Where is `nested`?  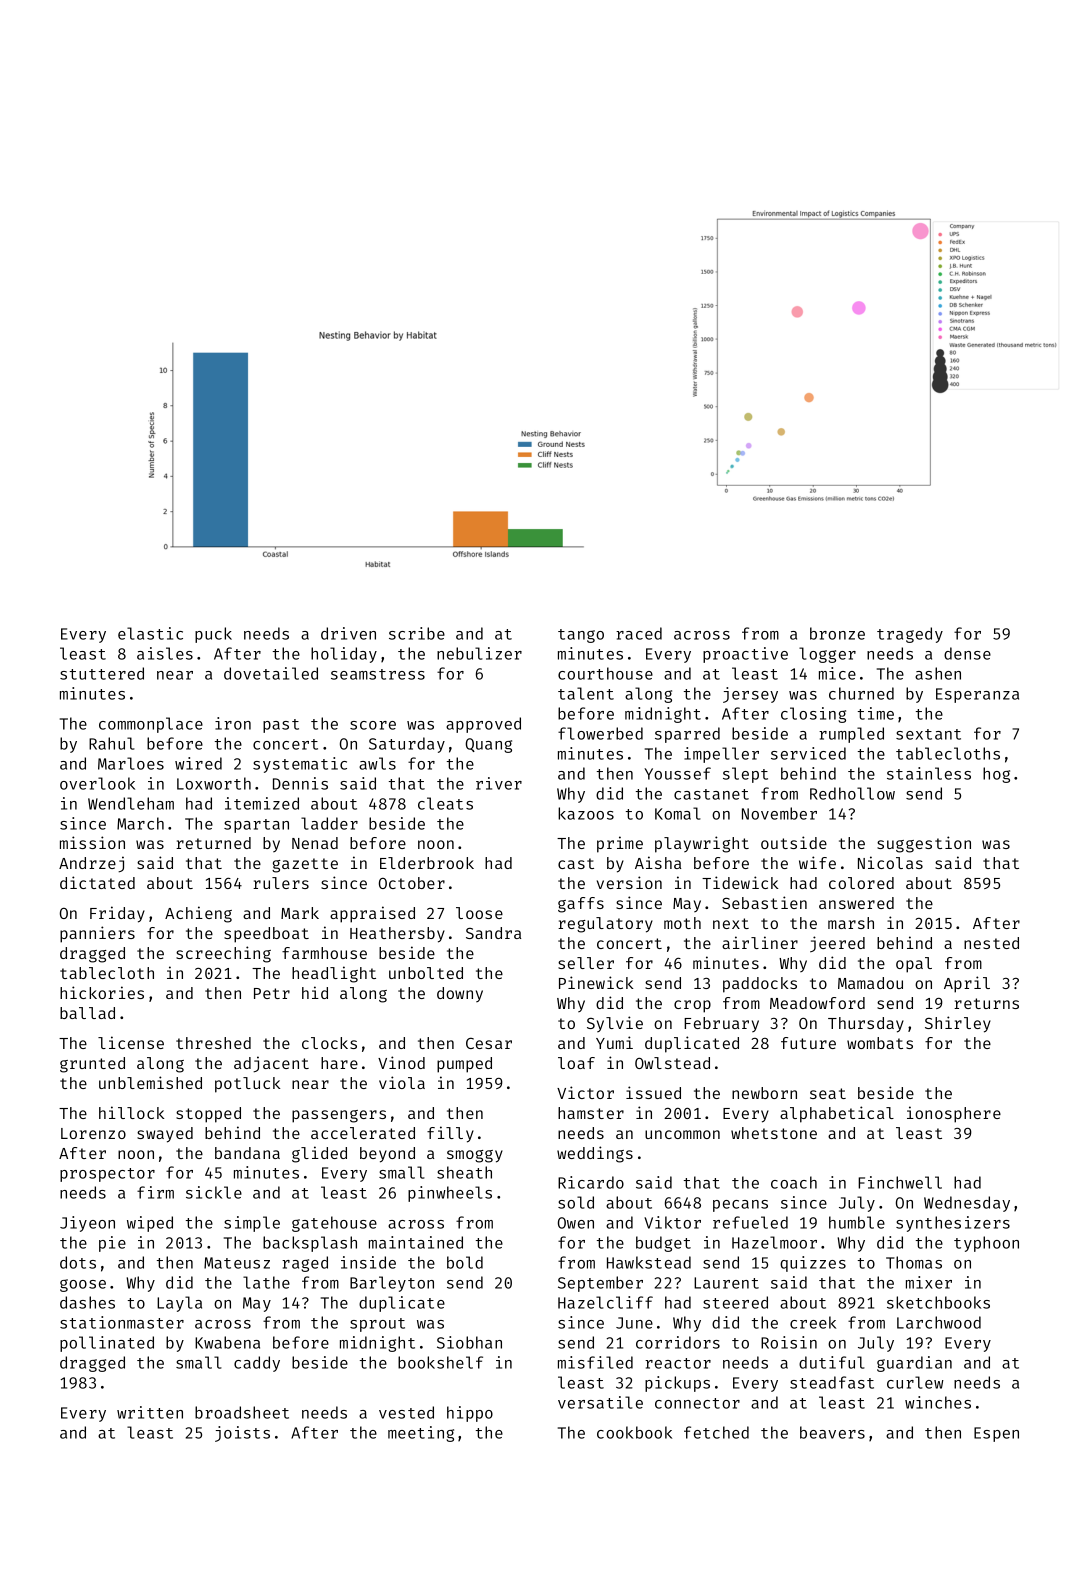 nested is located at coordinates (991, 943).
